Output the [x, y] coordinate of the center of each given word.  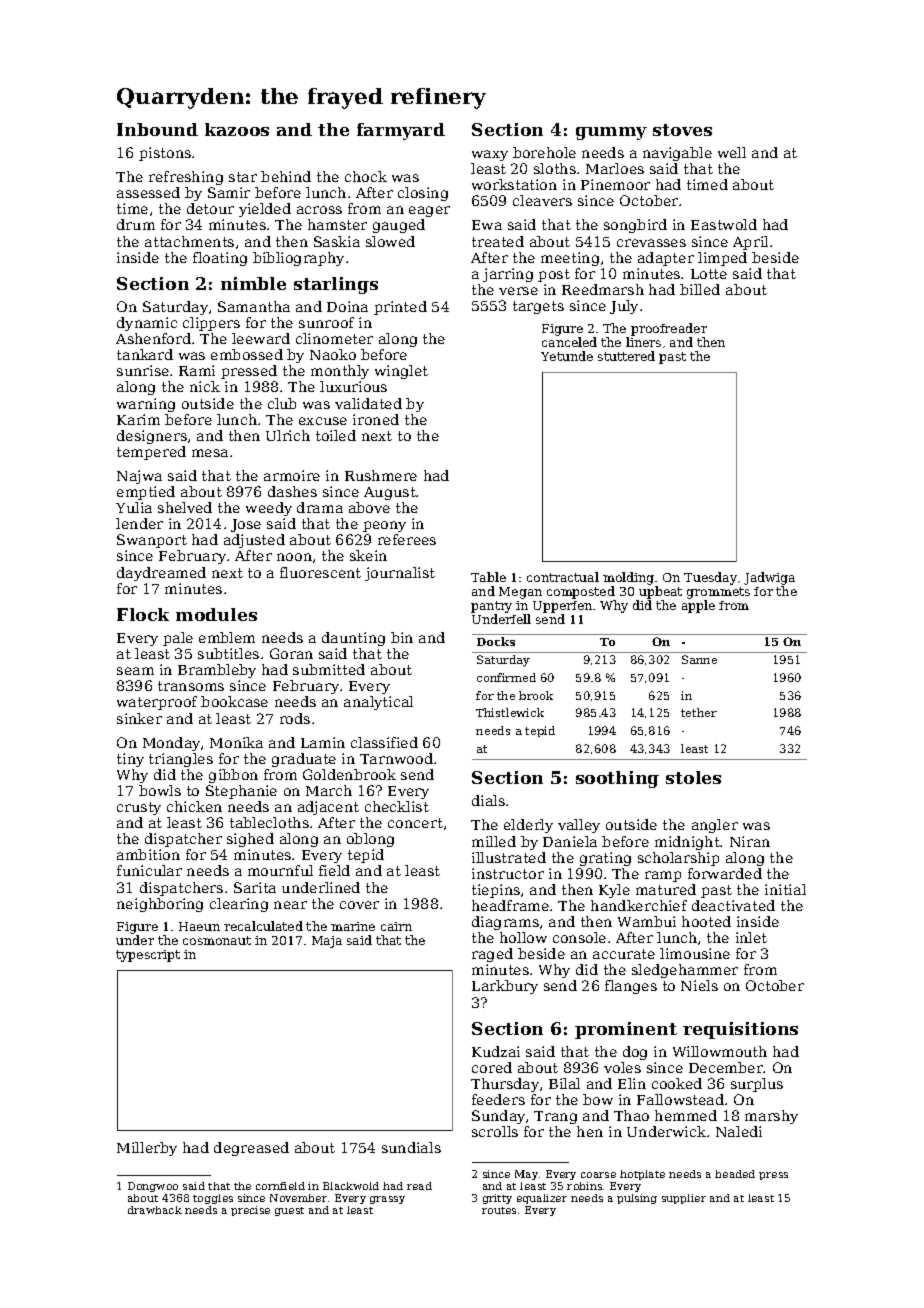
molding [628, 578]
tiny [130, 760]
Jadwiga [769, 578]
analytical [378, 703]
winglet [401, 372]
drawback [155, 1210]
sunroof [326, 322]
